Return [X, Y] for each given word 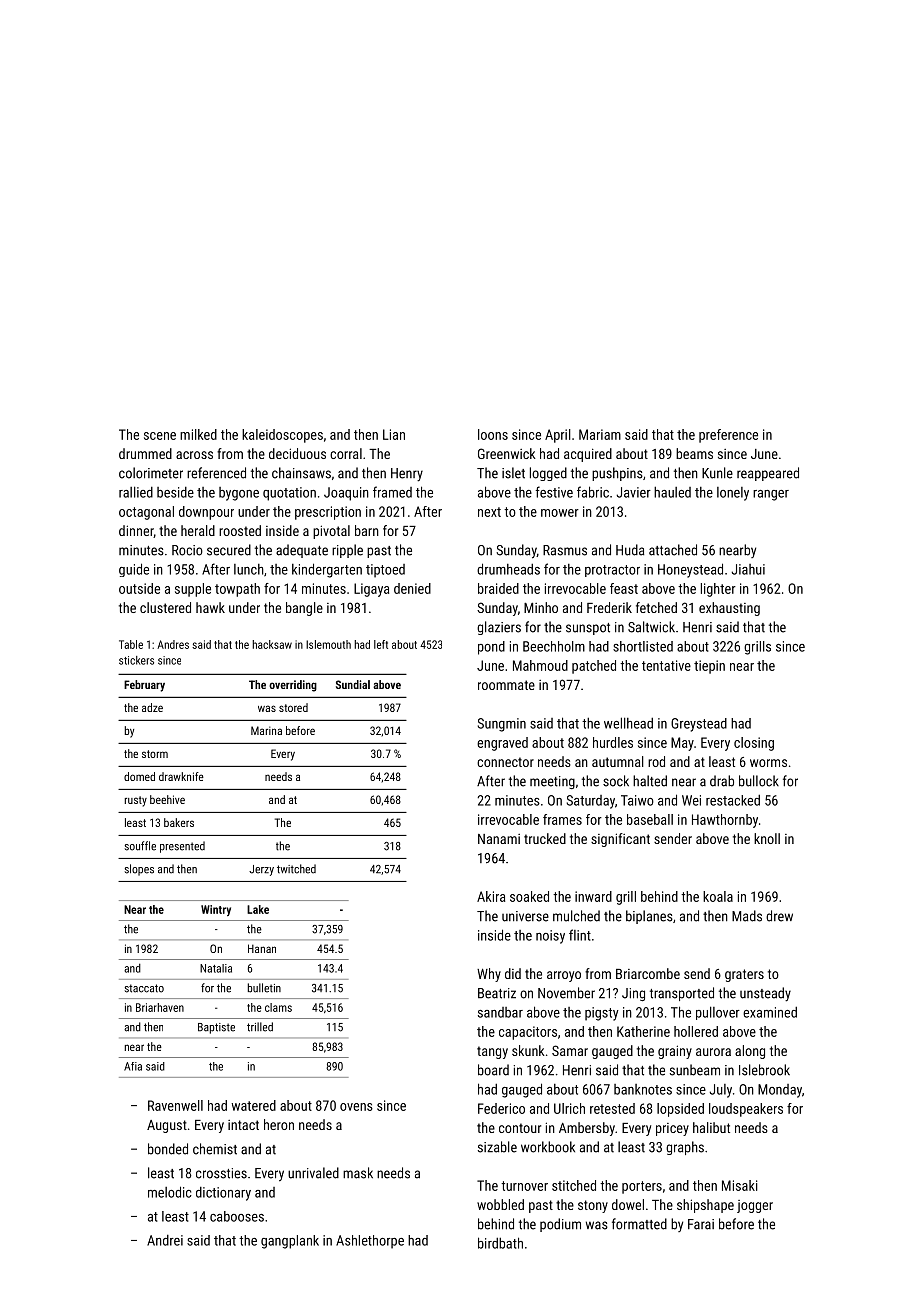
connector [505, 762]
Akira [491, 896]
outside [139, 588]
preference [728, 436]
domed [139, 776]
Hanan [262, 948]
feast [624, 588]
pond [491, 648]
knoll [767, 838]
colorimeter [151, 473]
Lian [394, 434]
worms [768, 763]
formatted [639, 1224]
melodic [170, 1192]
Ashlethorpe [370, 1242]
